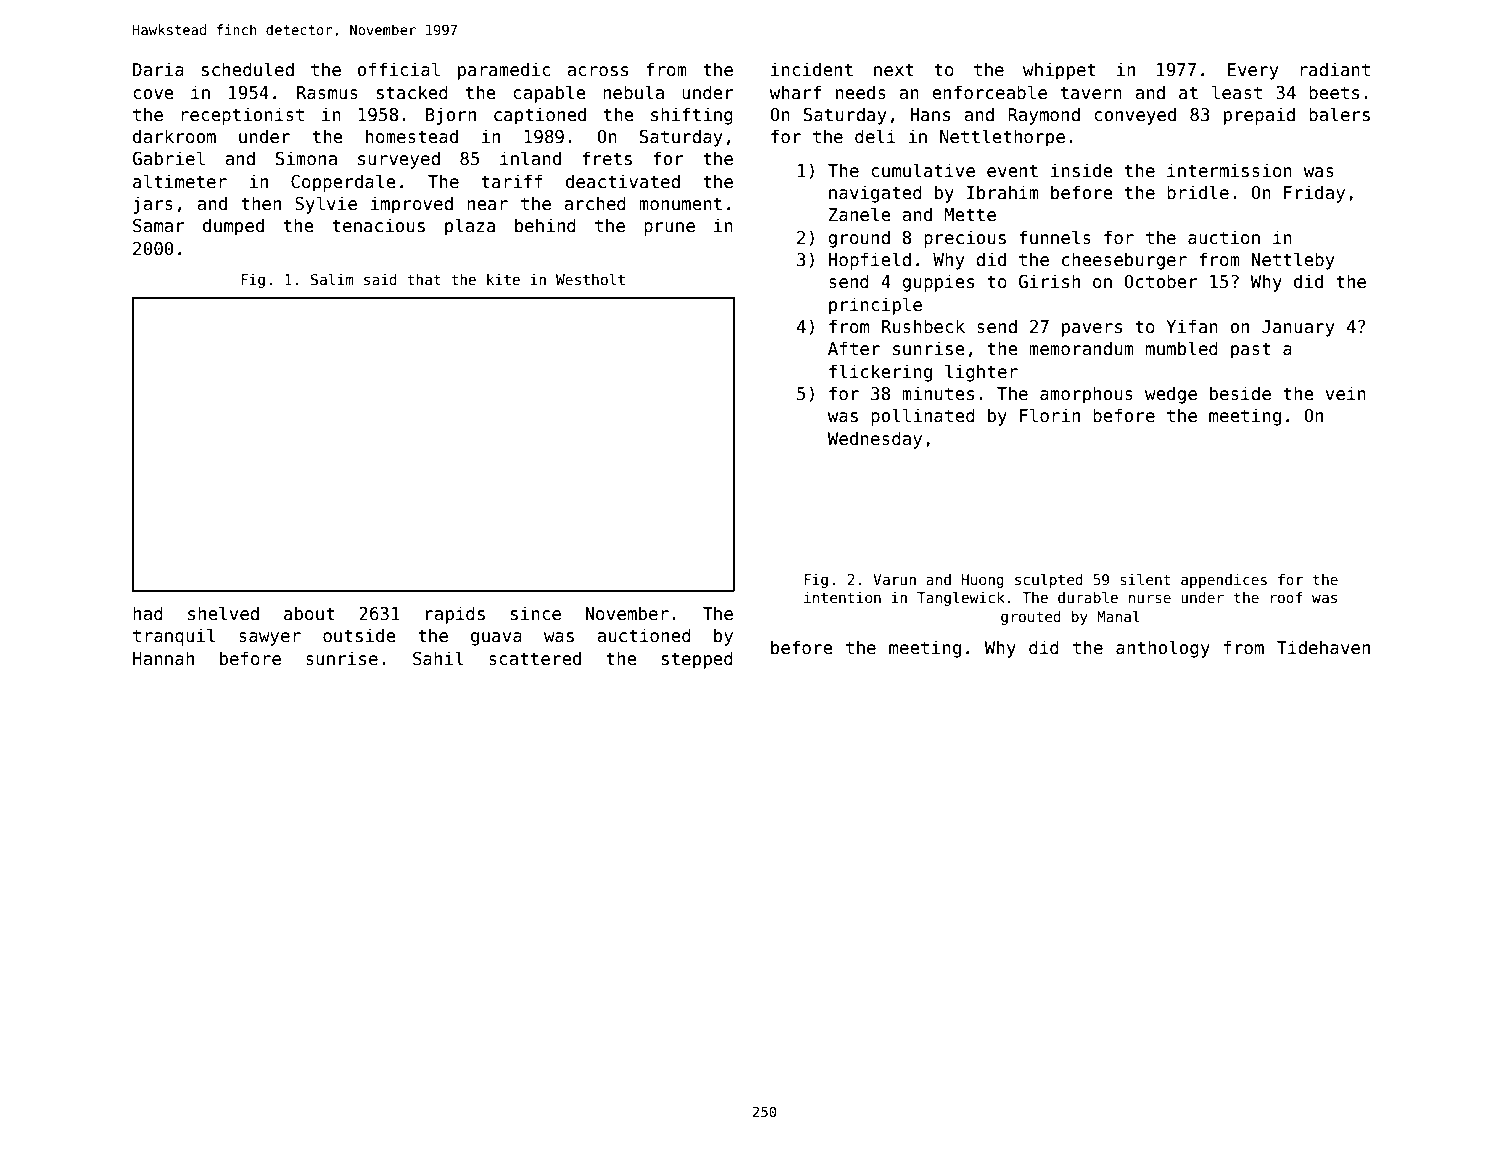 The image size is (1504, 1163). Describe the element at coordinates (874, 440) in the page. I see `Wednesday` at that location.
